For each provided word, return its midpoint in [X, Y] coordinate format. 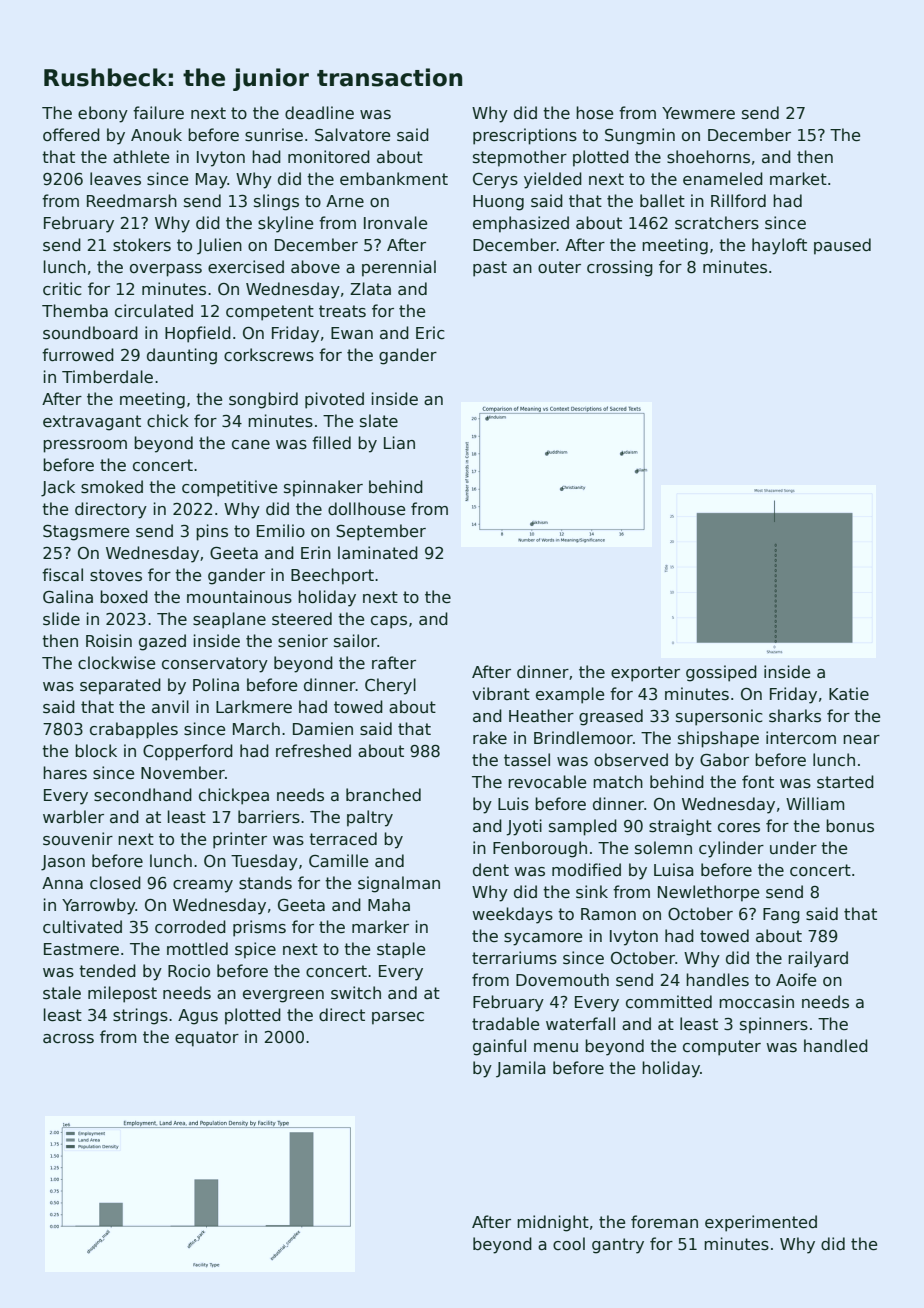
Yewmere [698, 113]
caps [389, 622]
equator [207, 1039]
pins [212, 532]
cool [569, 1244]
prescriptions [525, 136]
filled [331, 442]
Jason [63, 863]
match [618, 781]
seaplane [229, 620]
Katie [849, 694]
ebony [103, 114]
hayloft [779, 246]
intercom [801, 738]
